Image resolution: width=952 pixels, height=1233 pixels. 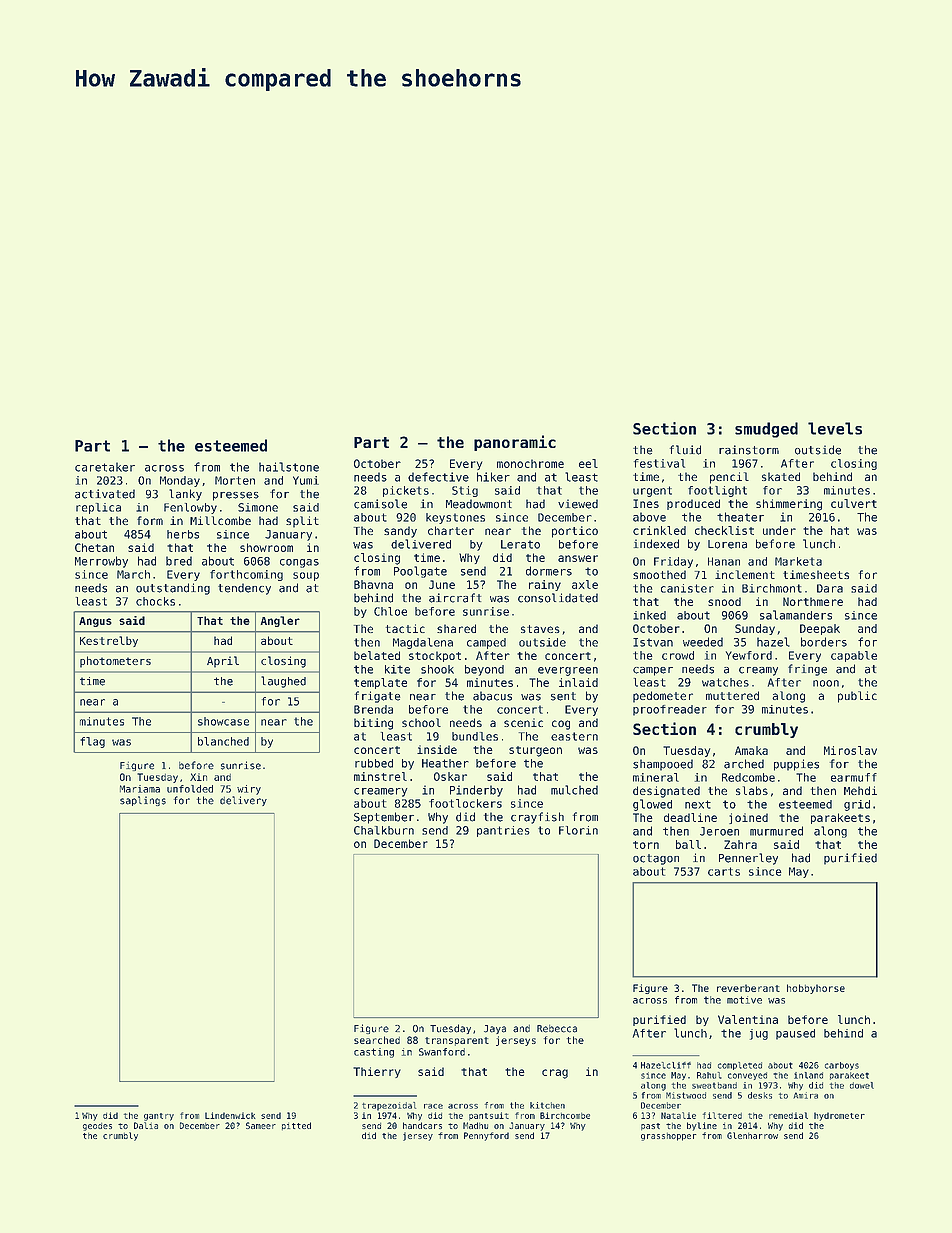 What do you see at coordinates (724, 871) in the document?
I see `carts` at bounding box center [724, 871].
